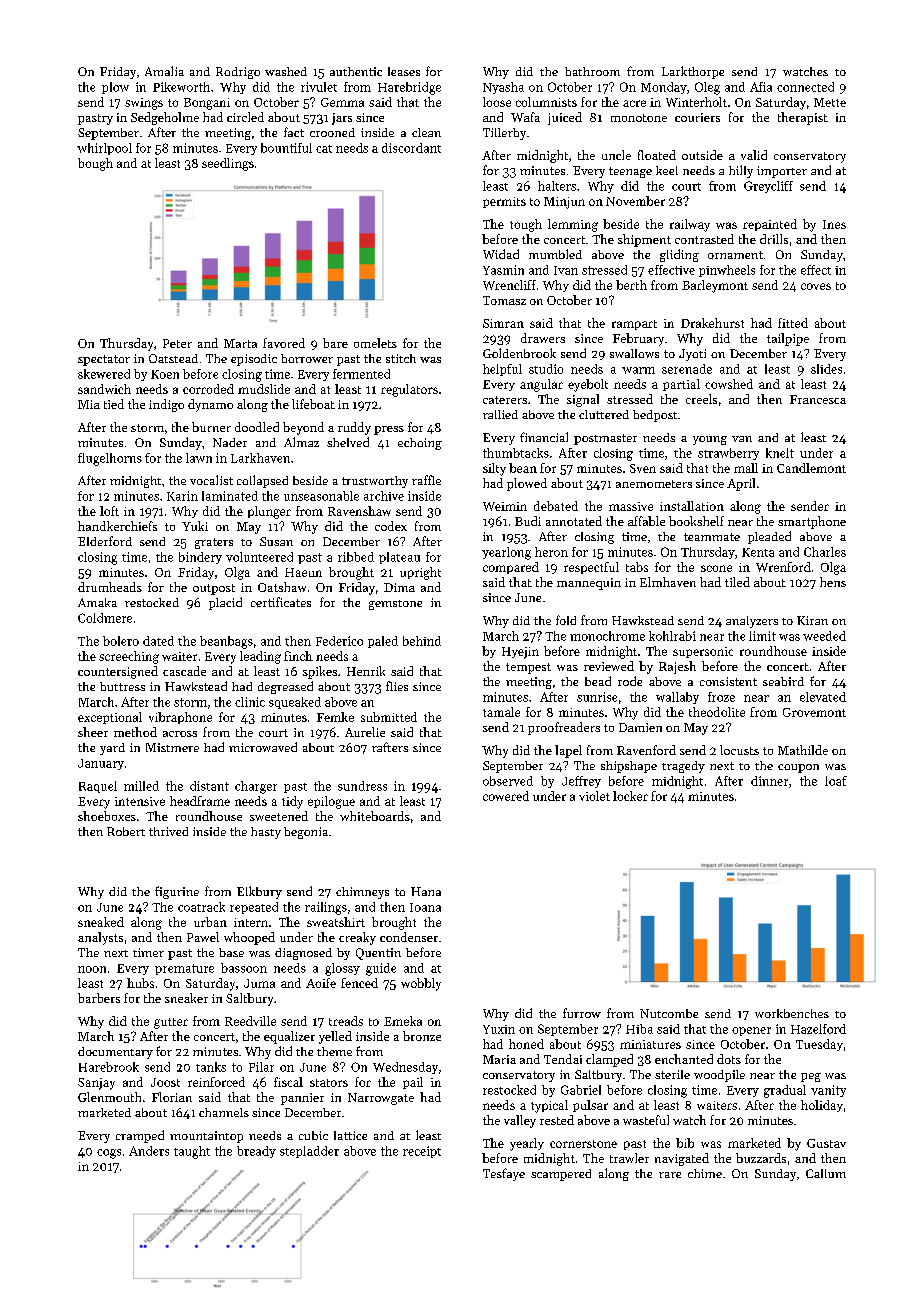 The image size is (924, 1308). What do you see at coordinates (264, 389) in the image?
I see `mudslide` at bounding box center [264, 389].
